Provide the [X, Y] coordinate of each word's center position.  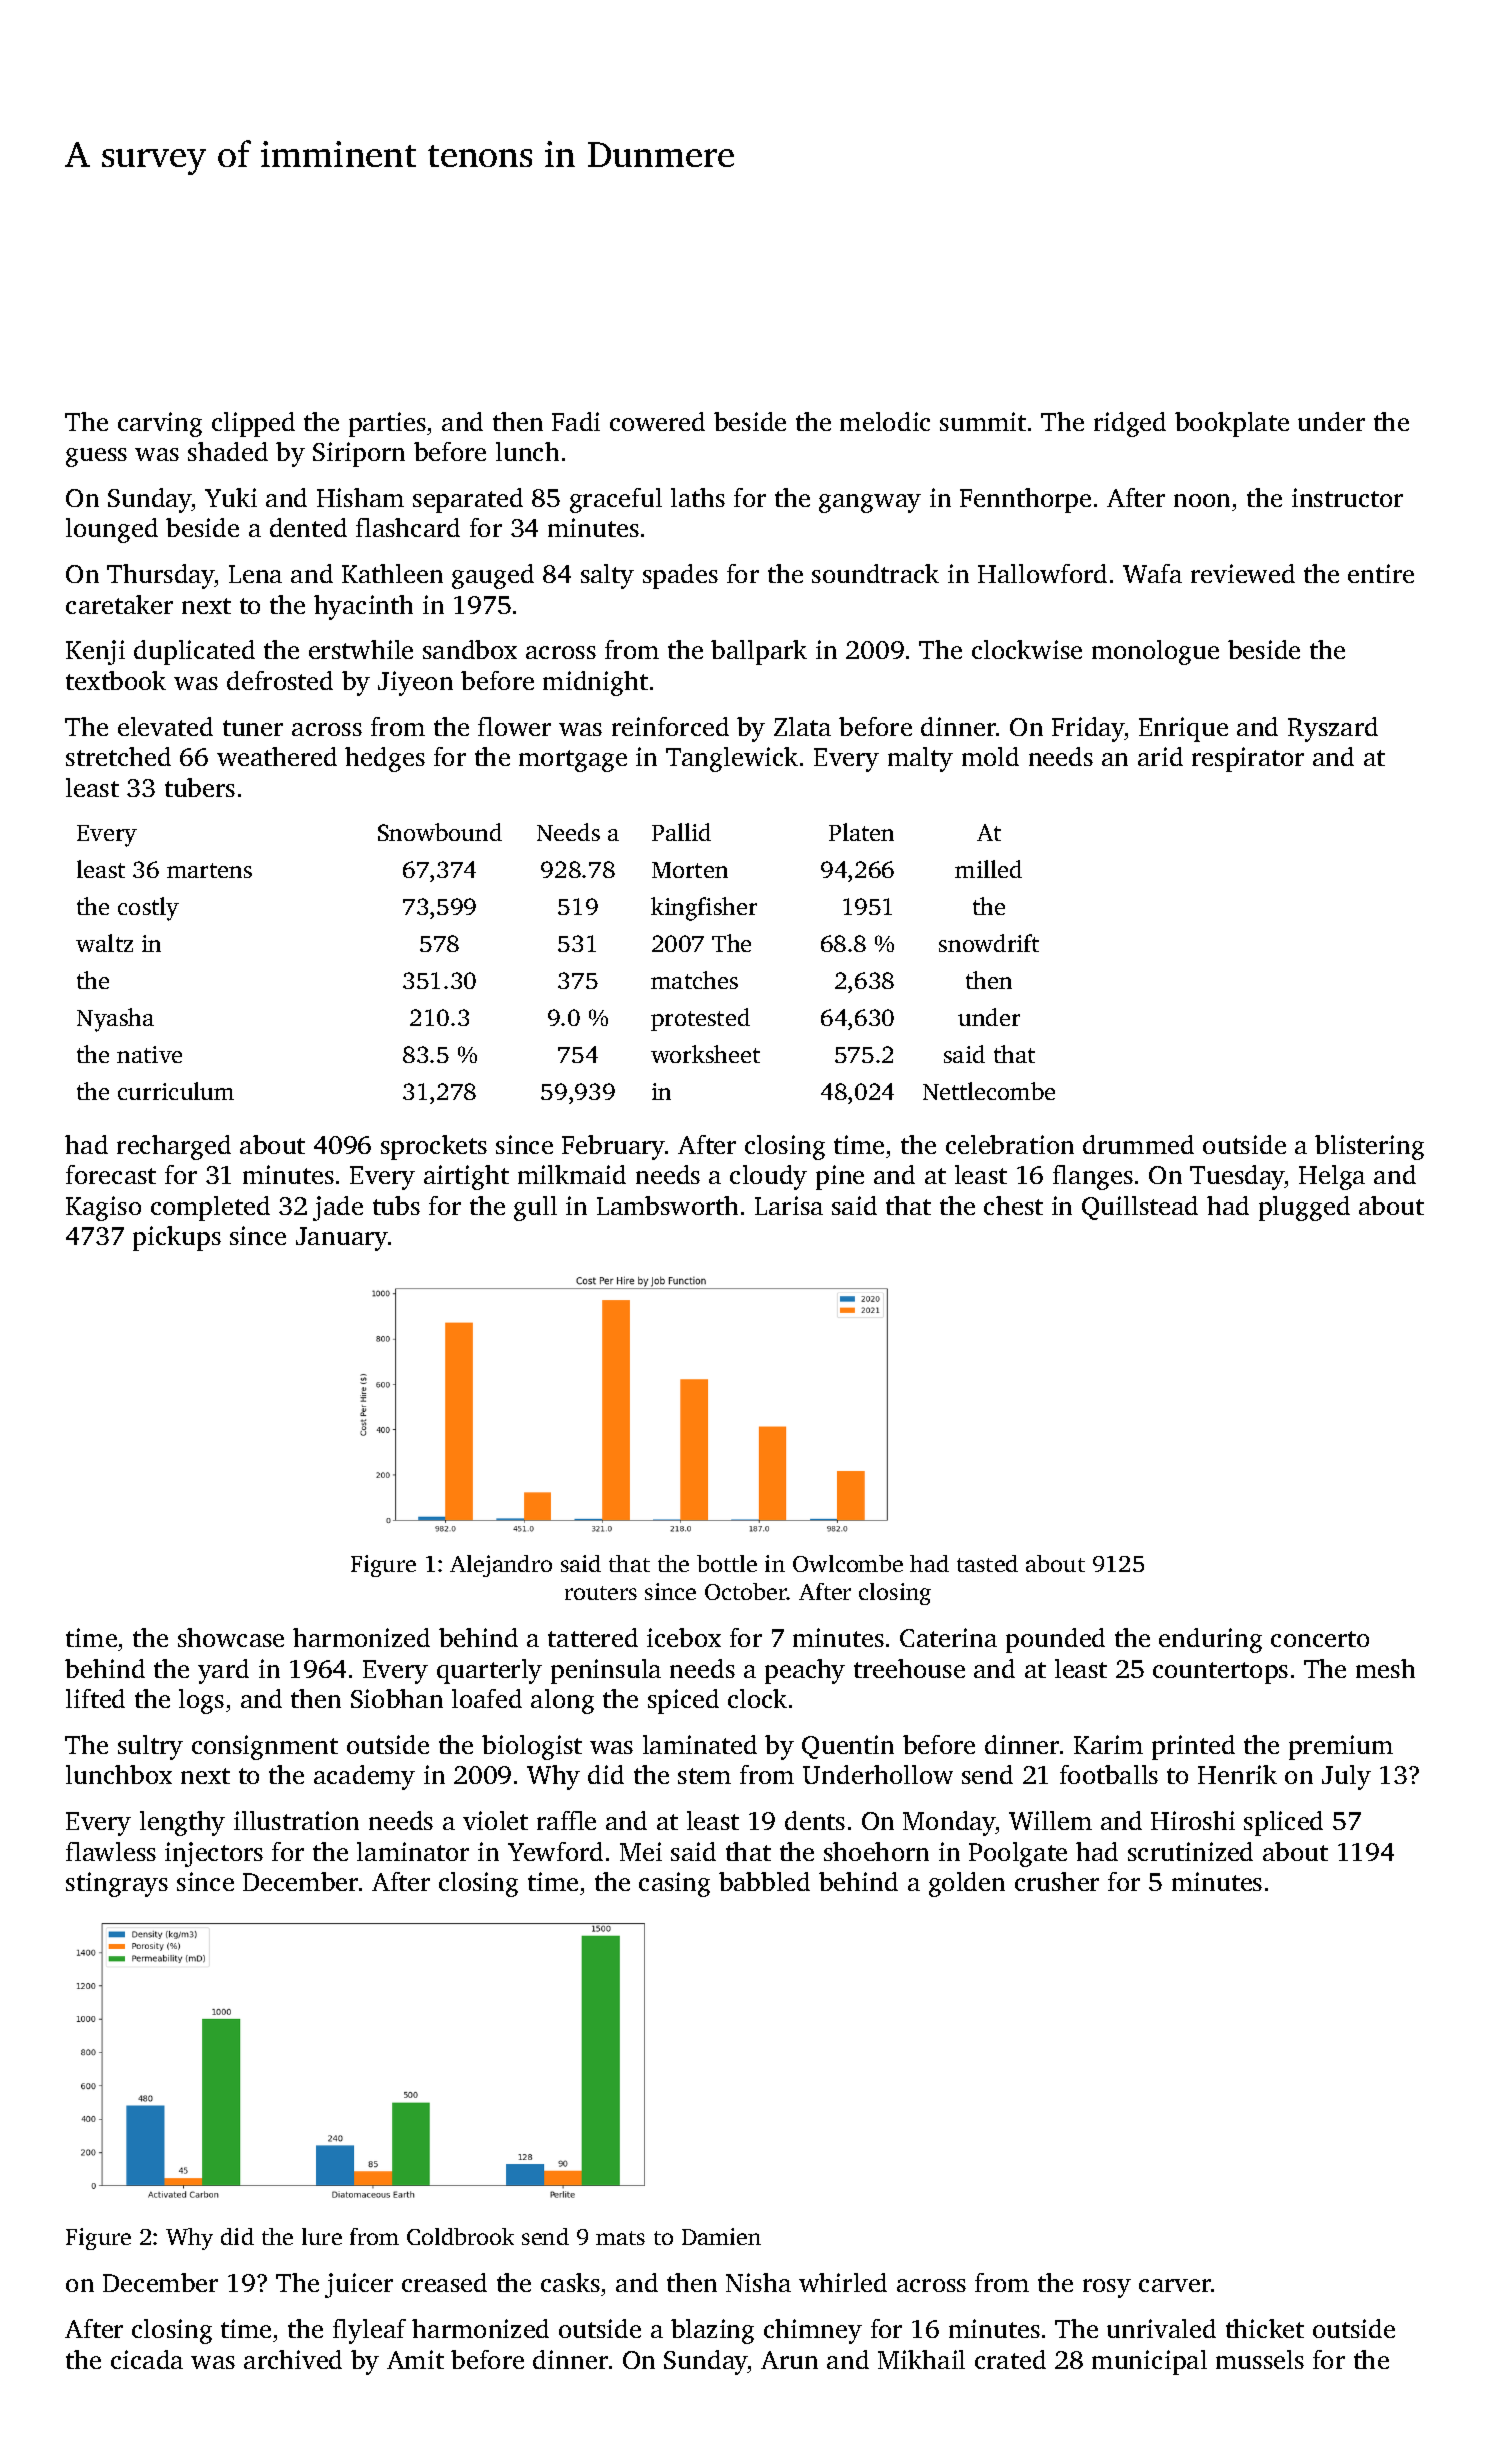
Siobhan [397, 1698]
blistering [1369, 1147]
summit [983, 421]
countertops [1220, 1673]
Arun [789, 2360]
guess [96, 457]
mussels [1260, 2359]
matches [694, 980]
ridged [1130, 424]
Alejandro [501, 1566]
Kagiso [103, 1208]
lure [322, 2236]
